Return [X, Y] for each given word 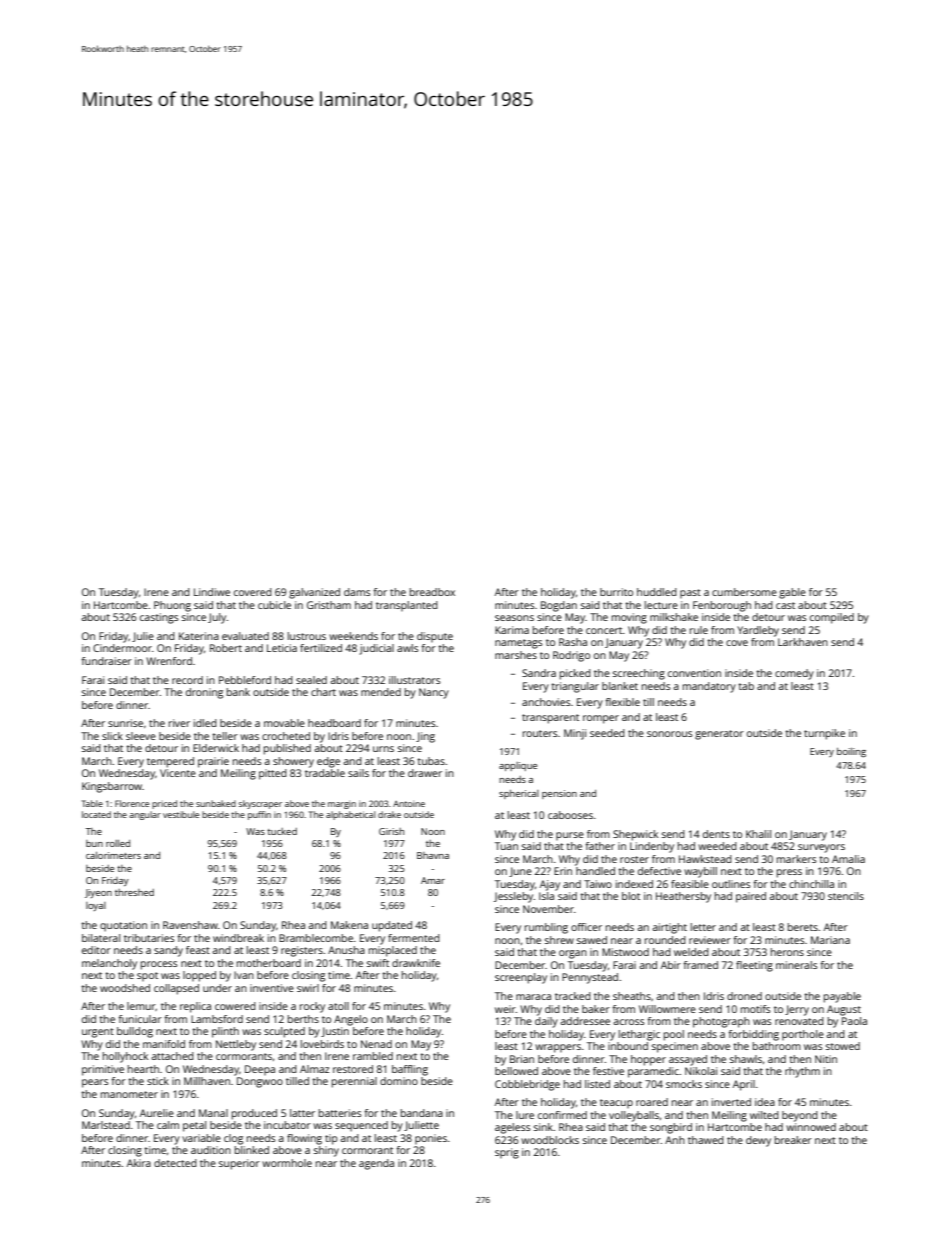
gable [792, 593]
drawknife [416, 963]
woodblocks [550, 1140]
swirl [308, 988]
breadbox [432, 592]
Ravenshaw [190, 925]
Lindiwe [212, 592]
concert [604, 630]
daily [546, 1022]
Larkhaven [803, 642]
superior [239, 1164]
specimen [675, 1047]
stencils [846, 896]
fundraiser [107, 661]
